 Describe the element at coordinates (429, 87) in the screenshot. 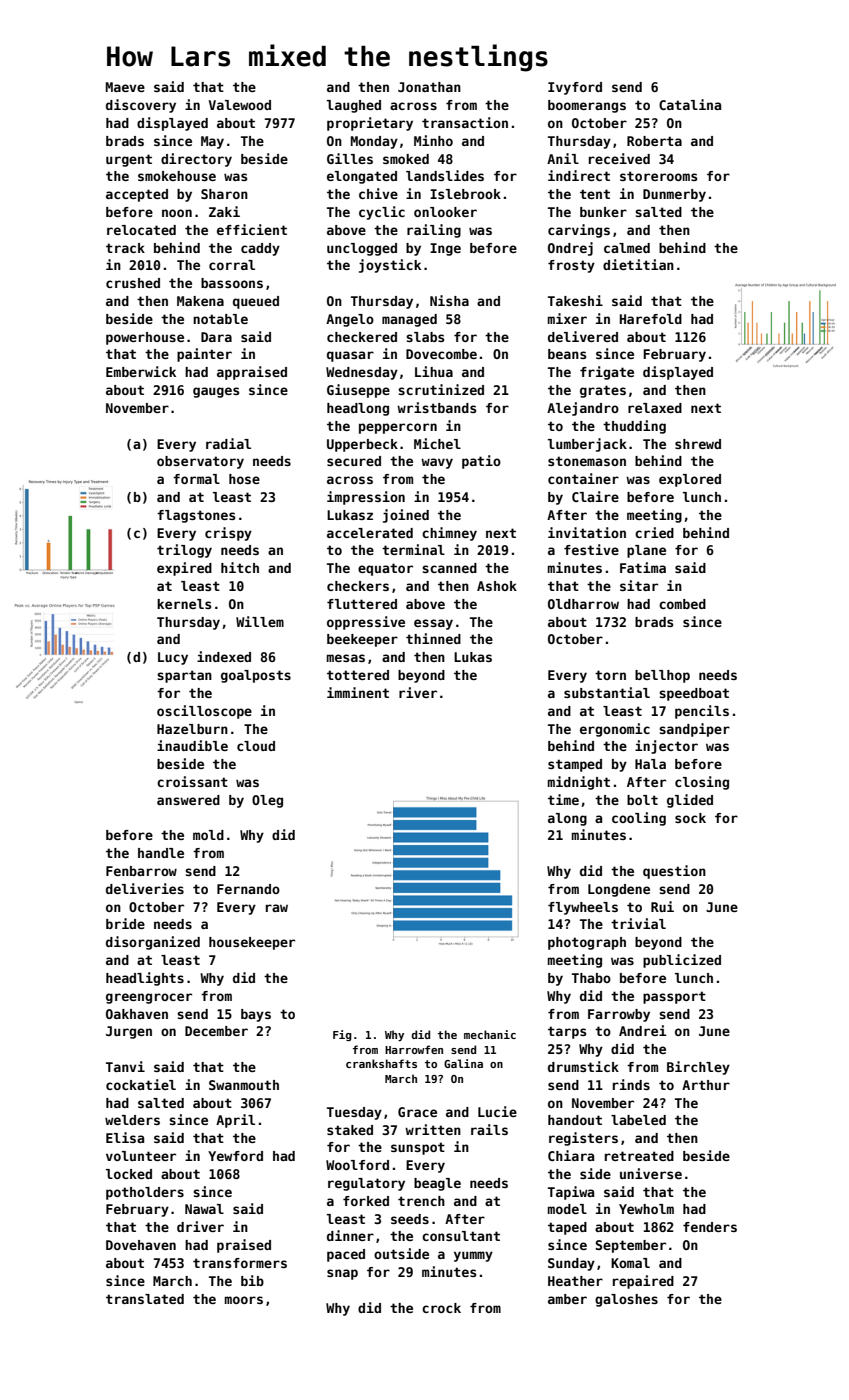

I see `Jonathan` at that location.
